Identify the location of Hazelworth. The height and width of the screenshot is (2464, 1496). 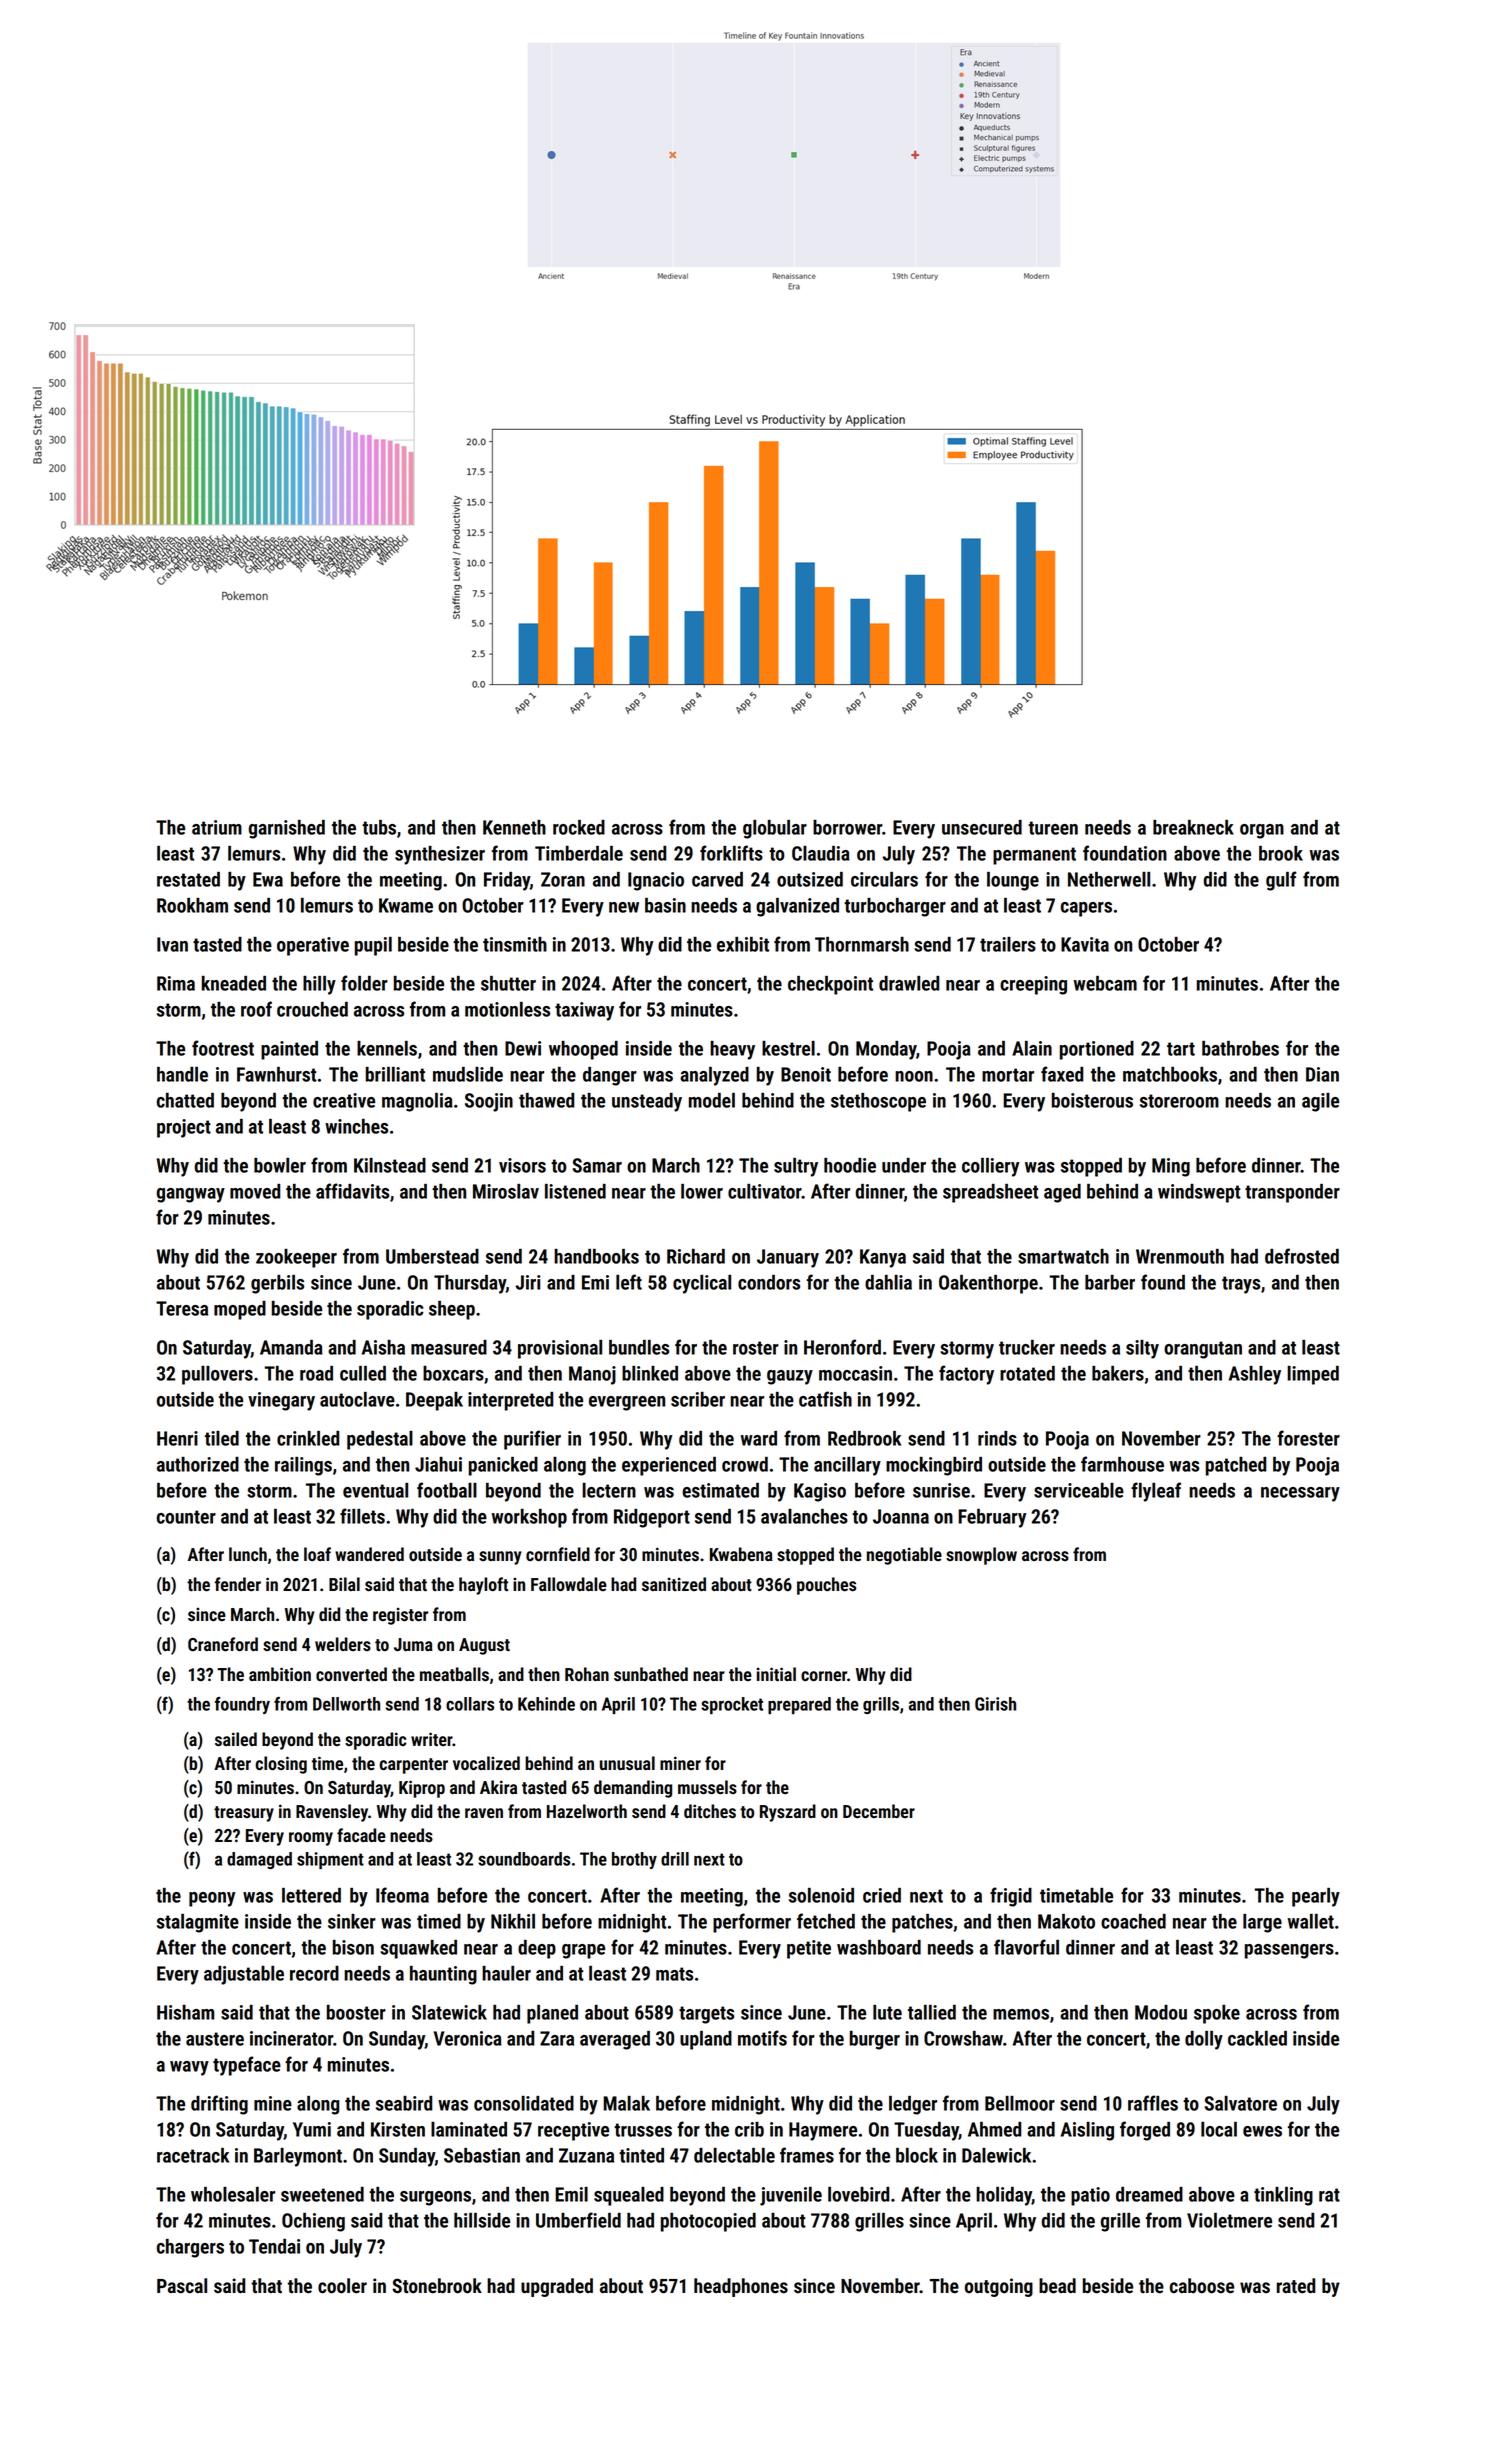
(587, 1811).
